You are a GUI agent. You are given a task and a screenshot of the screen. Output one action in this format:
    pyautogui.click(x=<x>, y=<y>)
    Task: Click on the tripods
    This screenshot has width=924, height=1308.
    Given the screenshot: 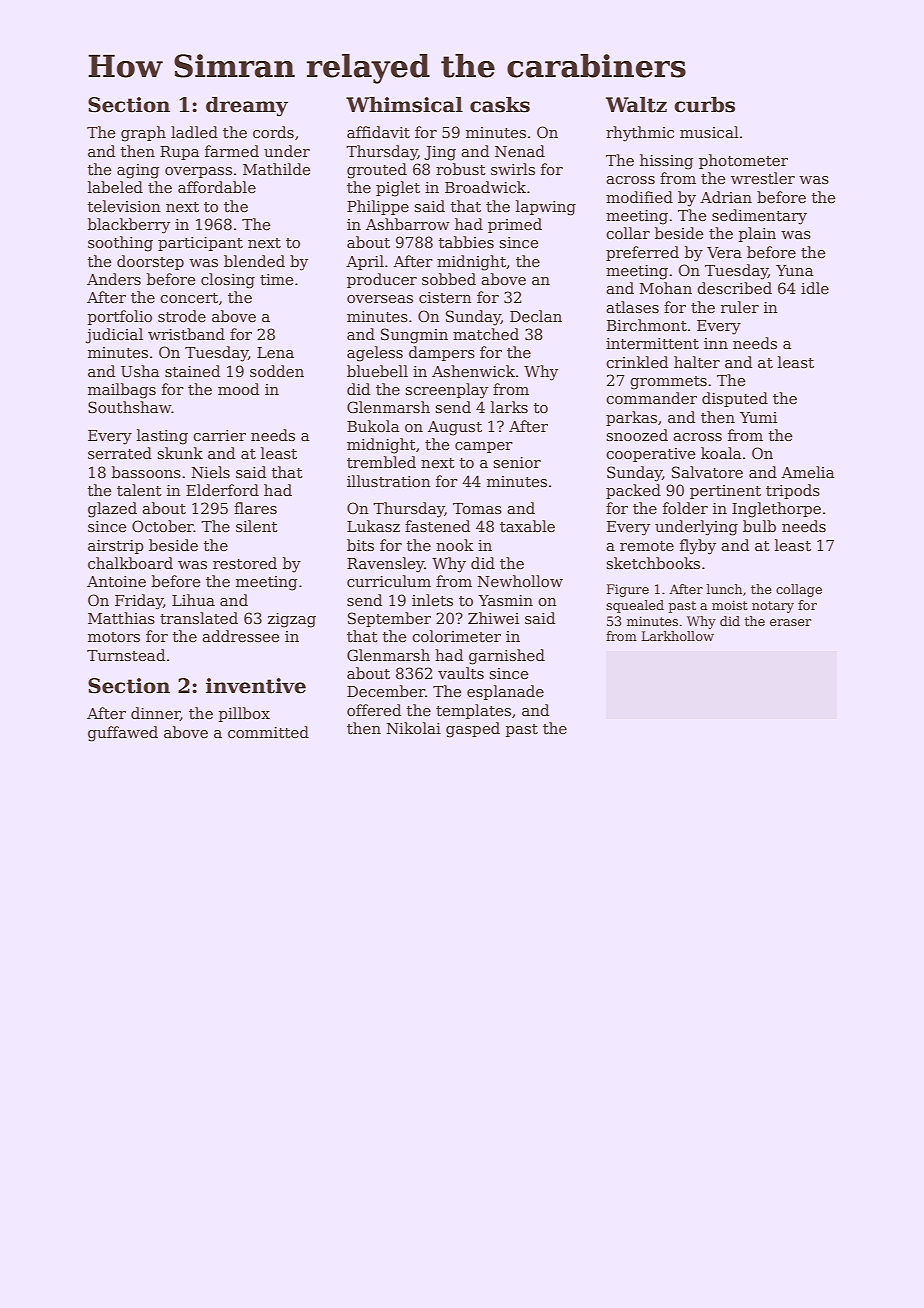 What is the action you would take?
    pyautogui.click(x=793, y=491)
